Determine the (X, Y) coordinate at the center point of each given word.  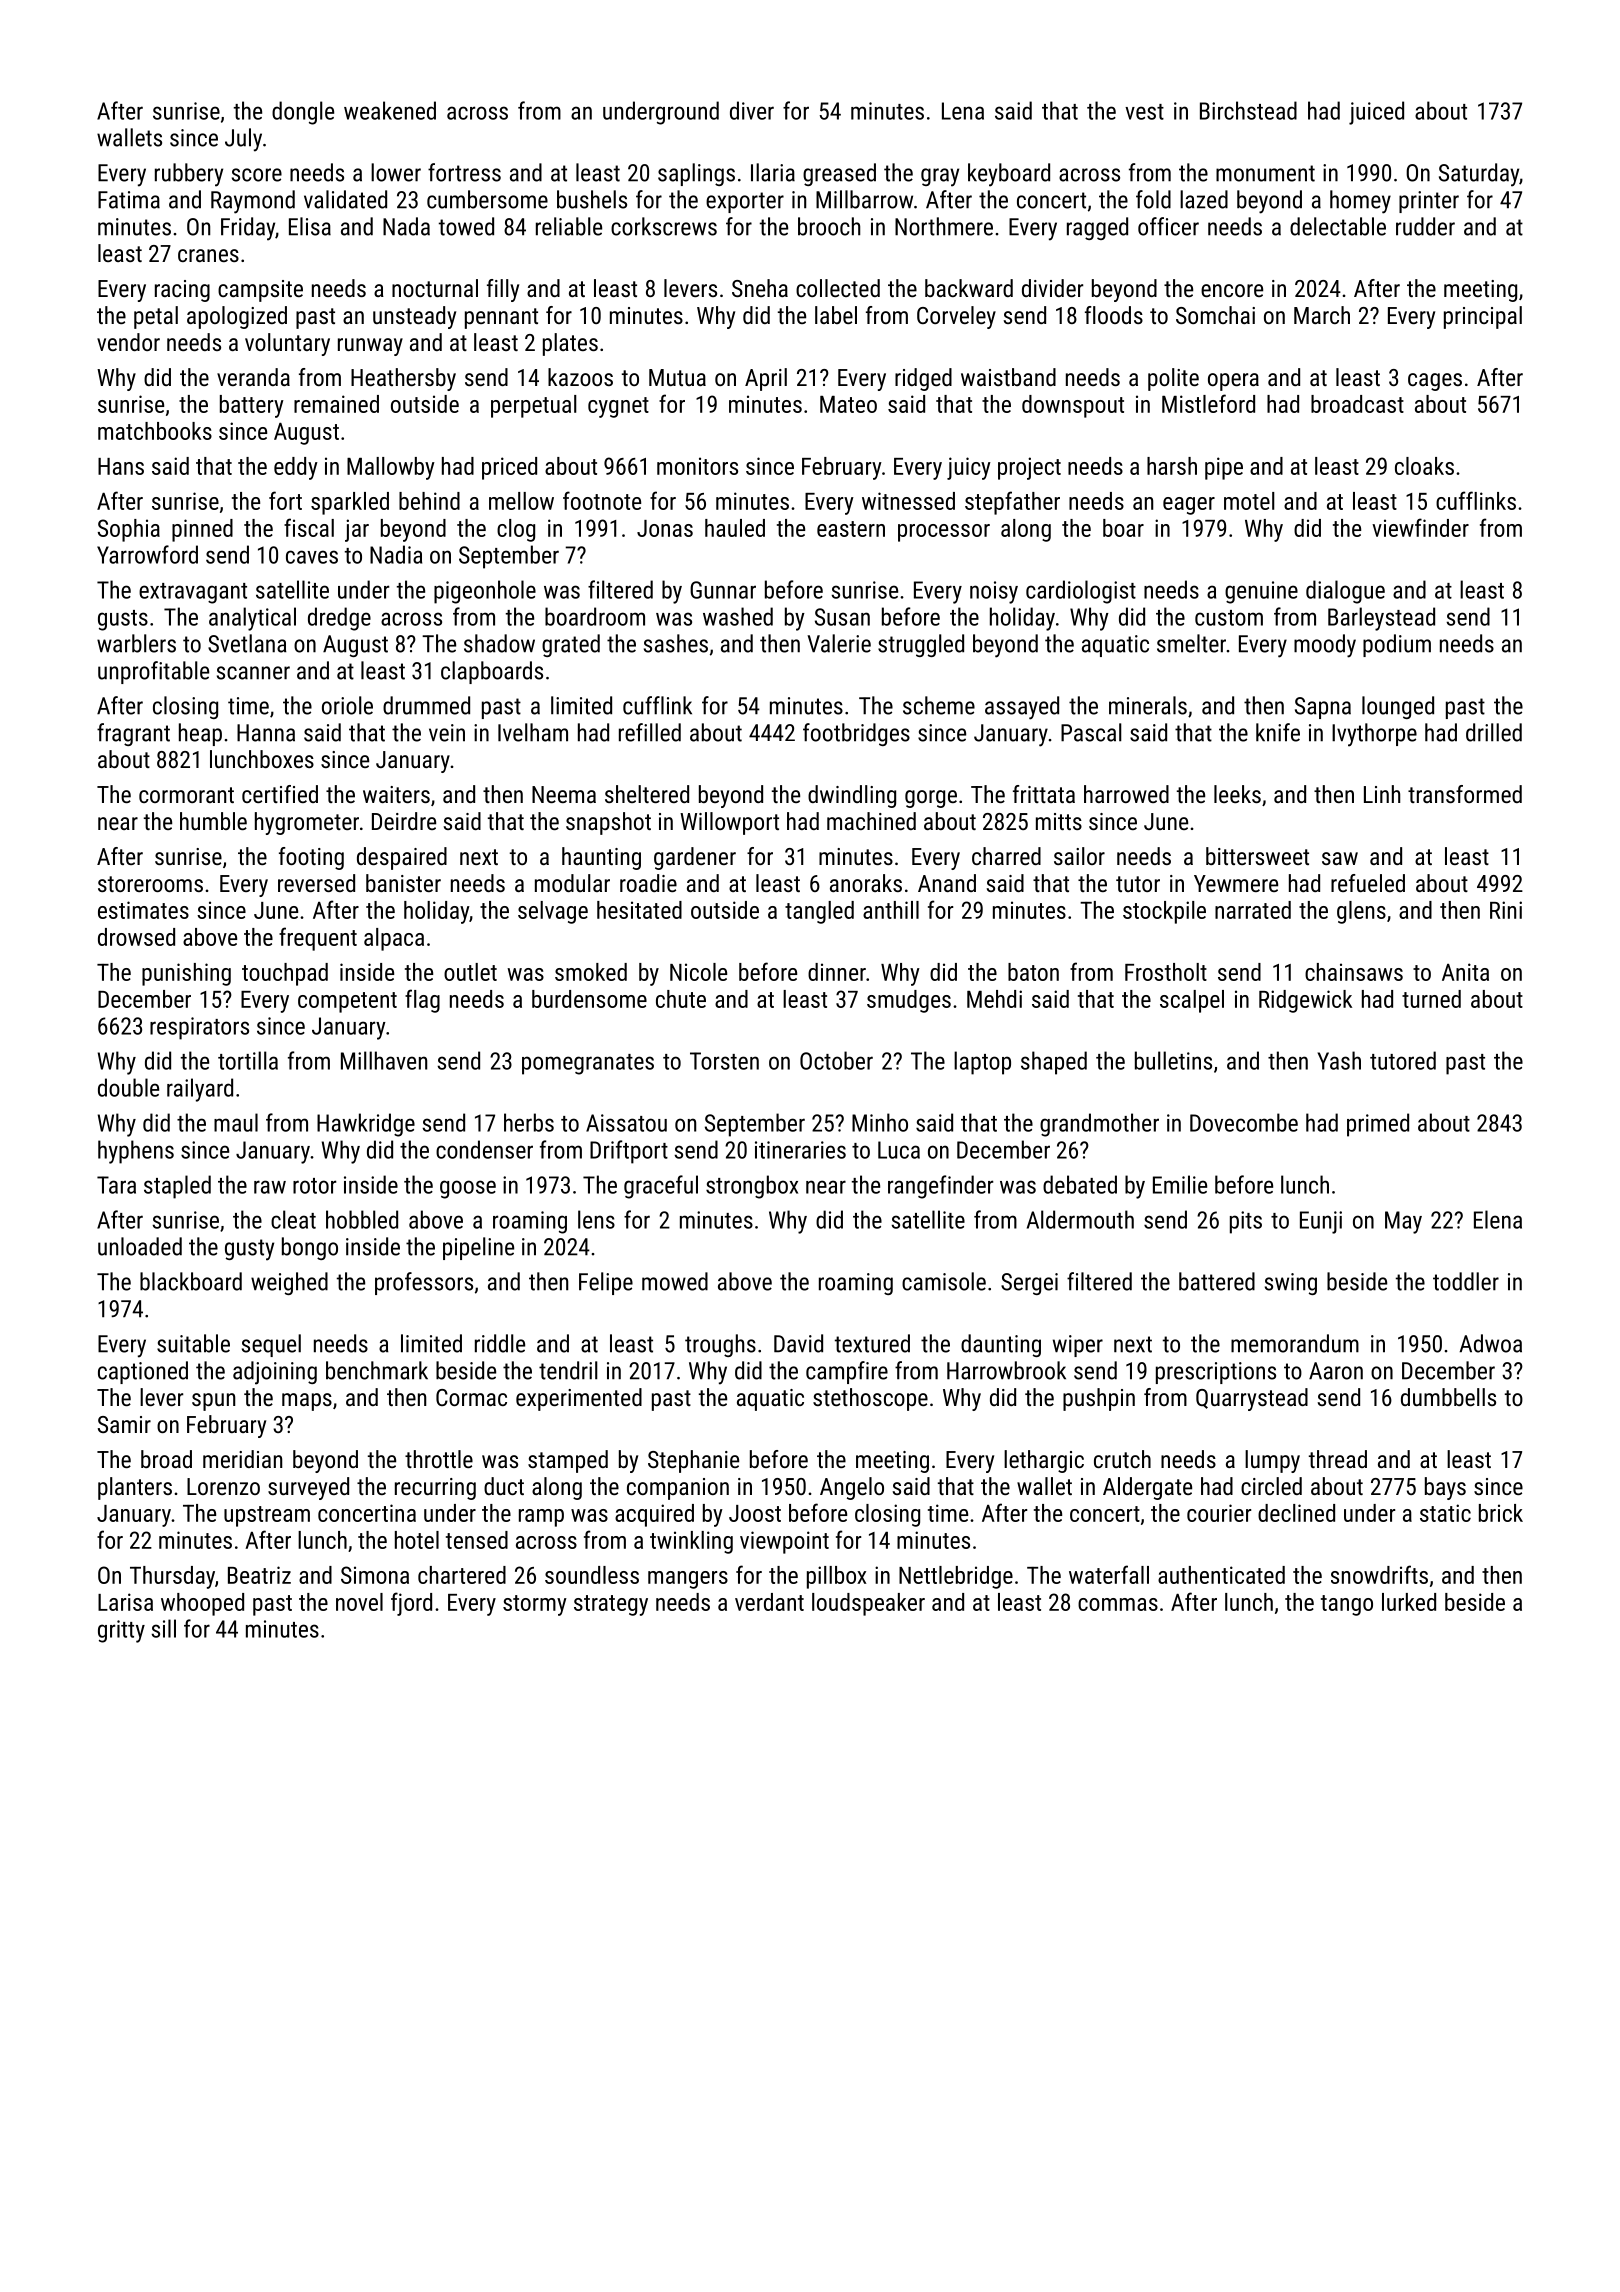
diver (752, 110)
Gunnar (723, 590)
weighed (289, 1283)
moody (1325, 646)
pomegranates (588, 1064)
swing (1291, 1284)
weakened (390, 110)
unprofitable (153, 672)
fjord (411, 1604)
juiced (1376, 113)
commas (1118, 1604)
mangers (688, 1580)
